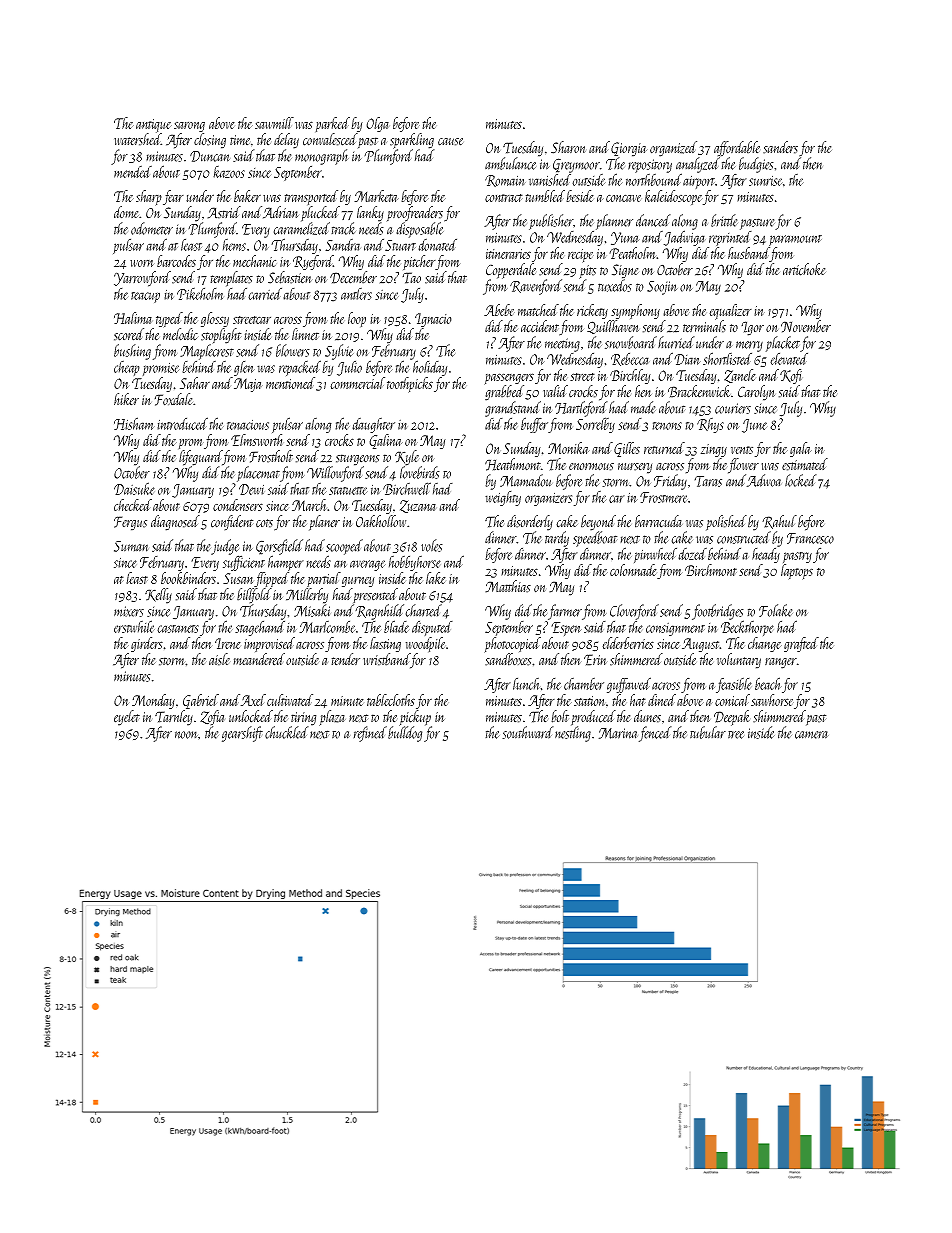 The width and height of the screenshot is (952, 1233). I want to click on Quillhaven, so click(613, 327).
